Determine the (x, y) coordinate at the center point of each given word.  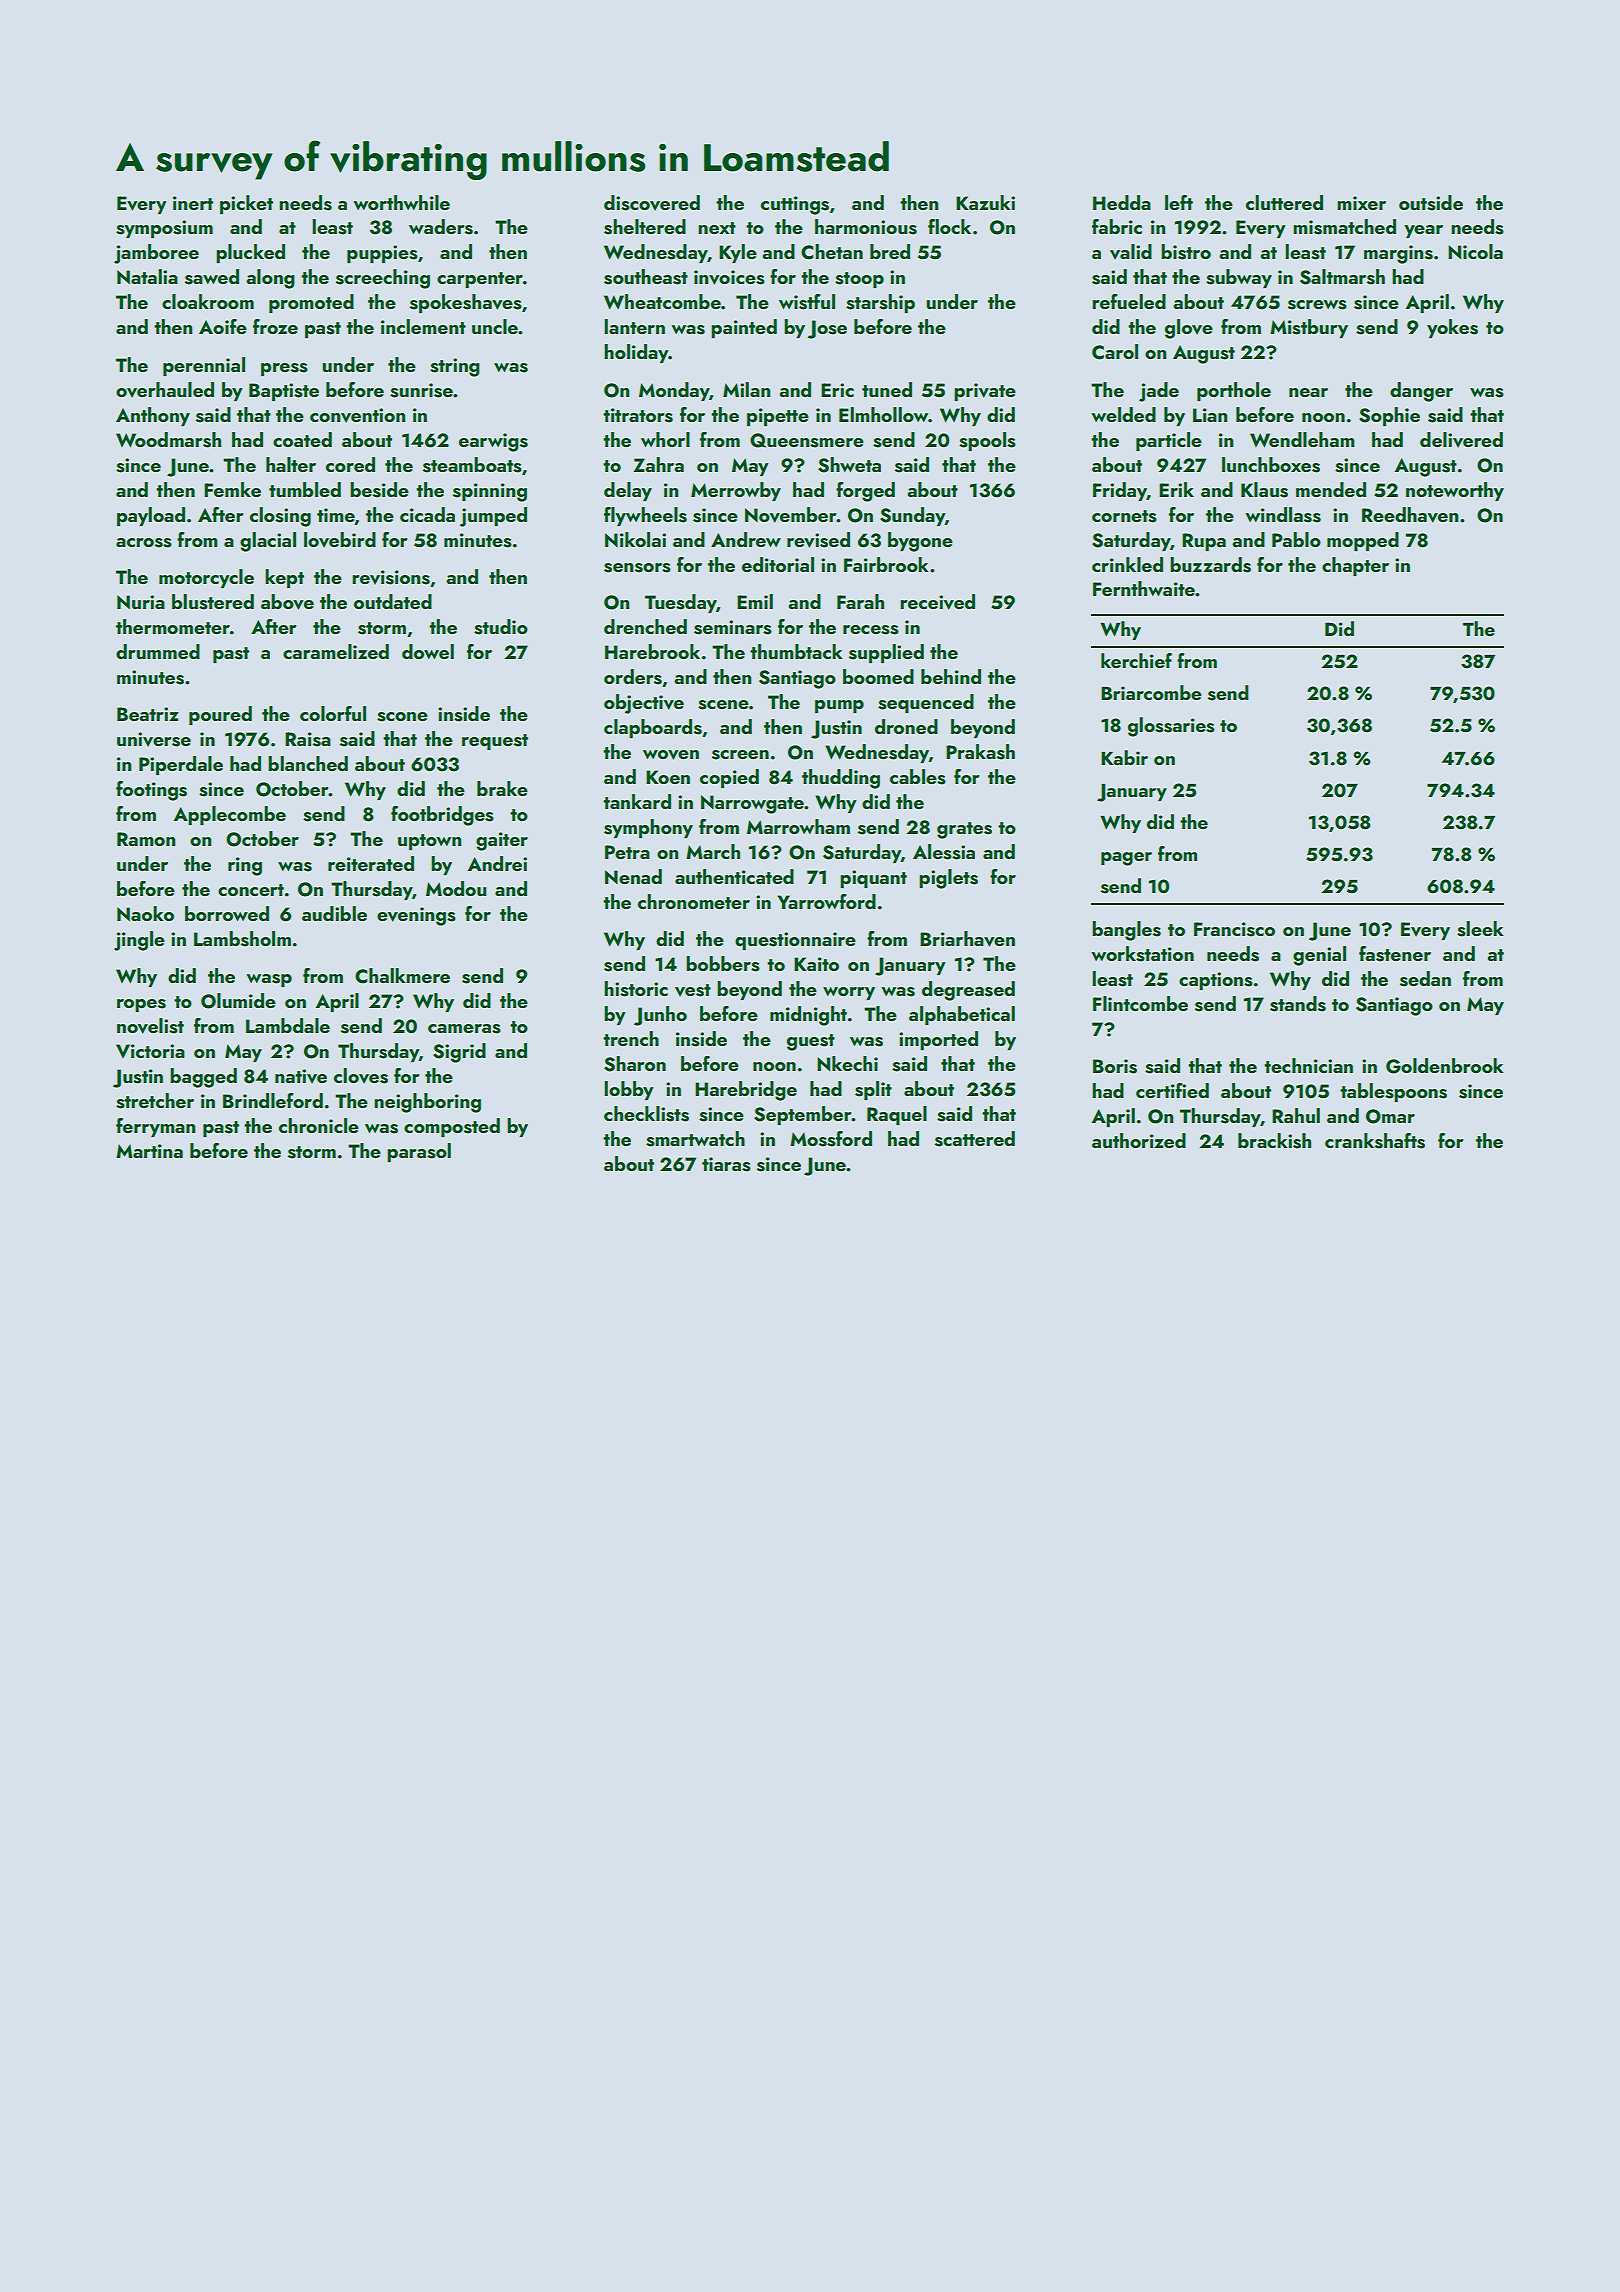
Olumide (238, 1001)
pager (1126, 859)
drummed (158, 651)
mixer (1361, 203)
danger (1421, 392)
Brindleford (273, 1100)
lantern (634, 326)
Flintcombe (1140, 1003)
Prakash (980, 752)
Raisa (308, 739)
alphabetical (962, 1015)
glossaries (1171, 727)
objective (644, 704)
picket (246, 204)
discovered (652, 203)
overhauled (165, 390)
